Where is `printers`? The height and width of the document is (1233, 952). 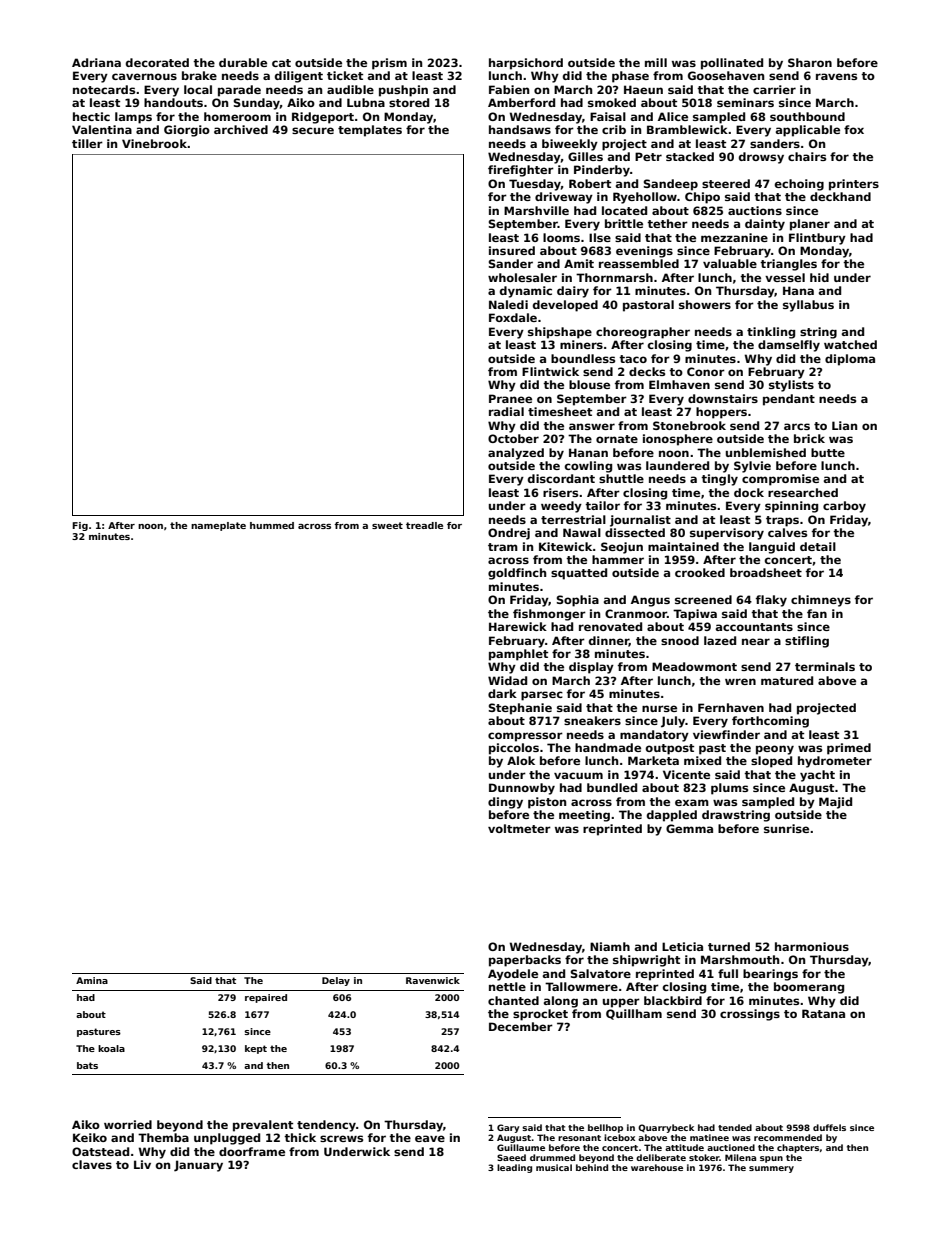
printers is located at coordinates (854, 185).
